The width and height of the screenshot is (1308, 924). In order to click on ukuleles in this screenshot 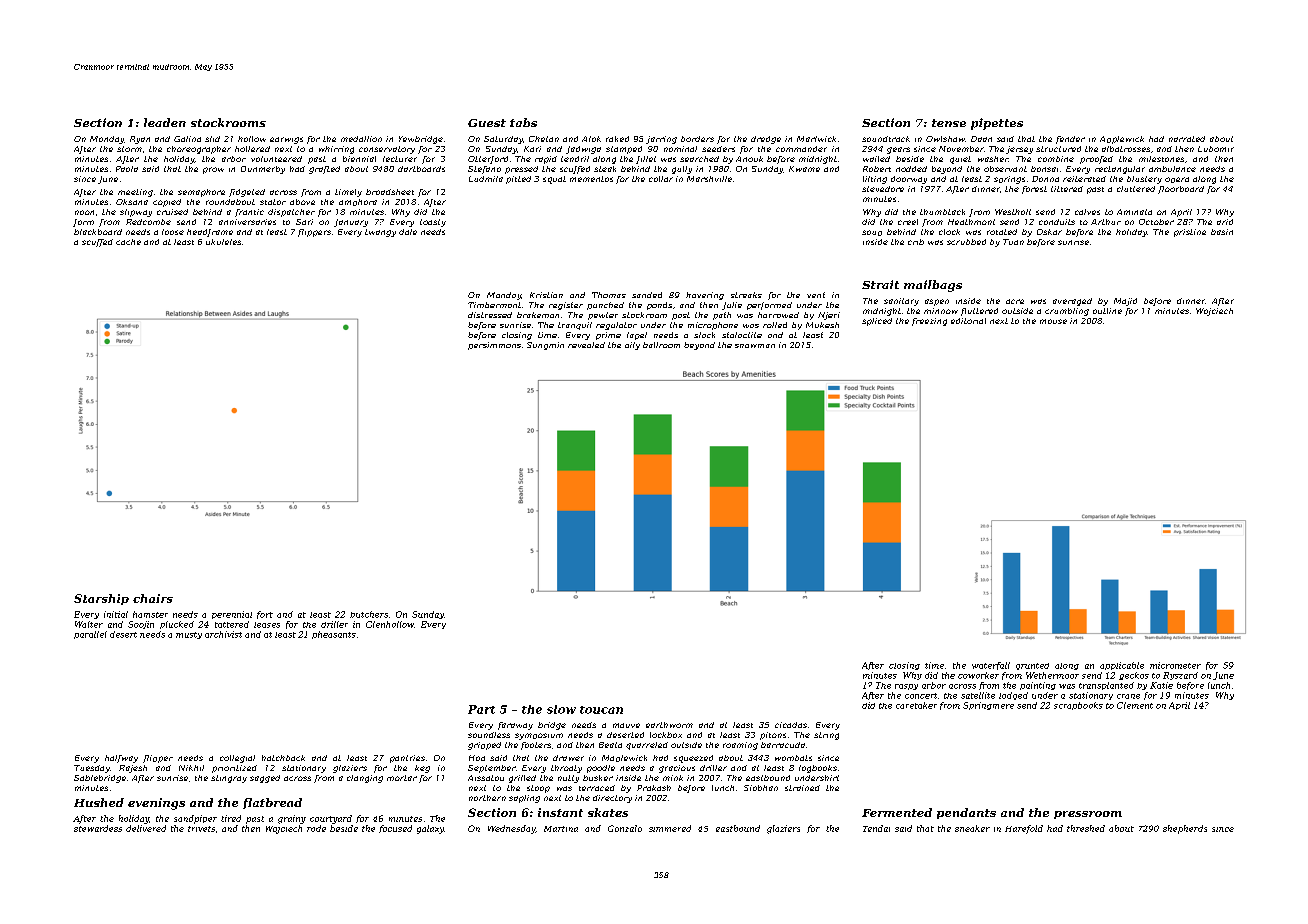, I will do `click(223, 242)`.
